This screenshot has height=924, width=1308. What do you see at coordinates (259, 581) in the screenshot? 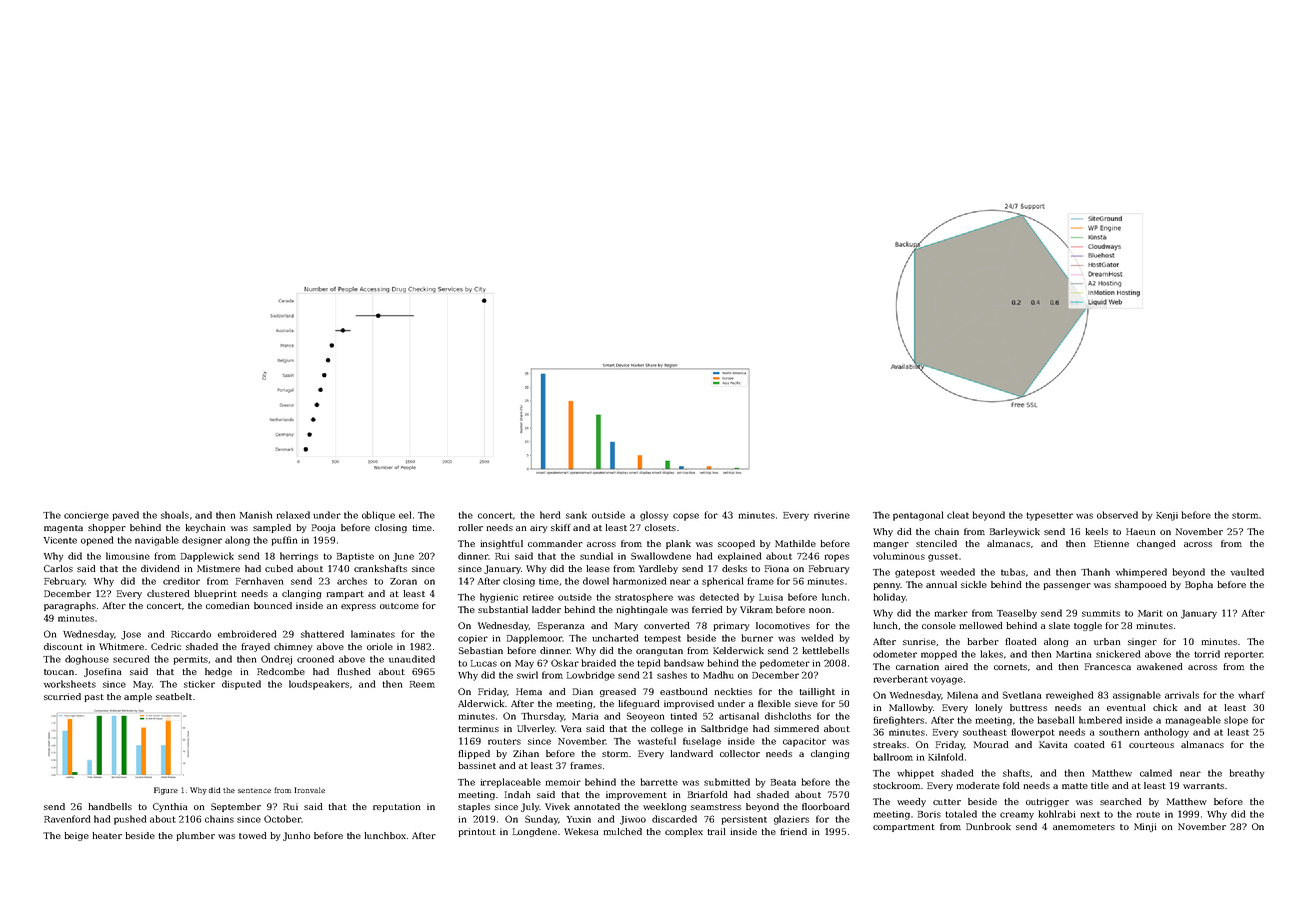
I see `Fernhaven` at bounding box center [259, 581].
